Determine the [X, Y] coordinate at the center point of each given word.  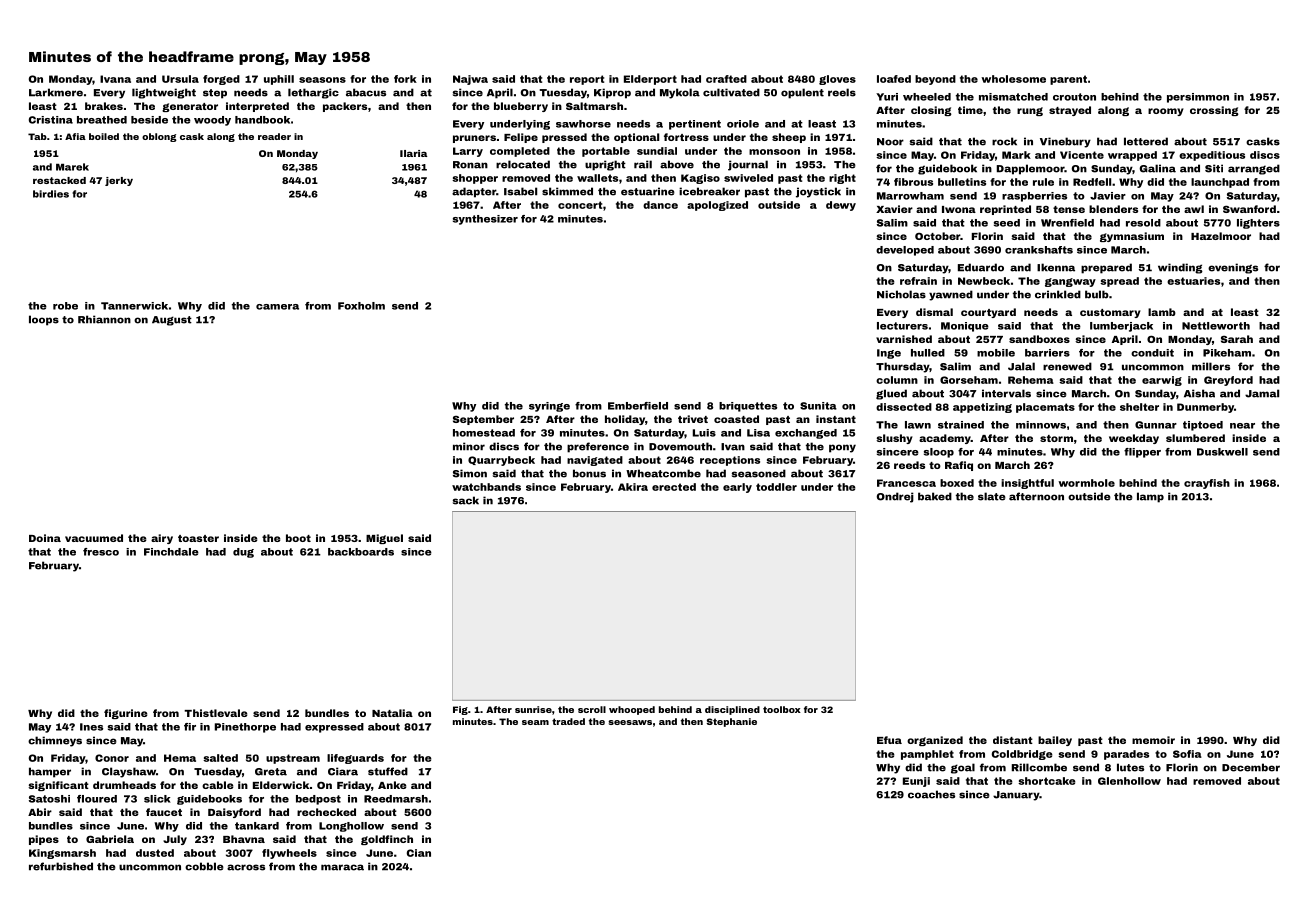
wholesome [1013, 79]
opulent [802, 93]
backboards [361, 552]
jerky [119, 181]
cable [217, 785]
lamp [1150, 497]
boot [298, 538]
